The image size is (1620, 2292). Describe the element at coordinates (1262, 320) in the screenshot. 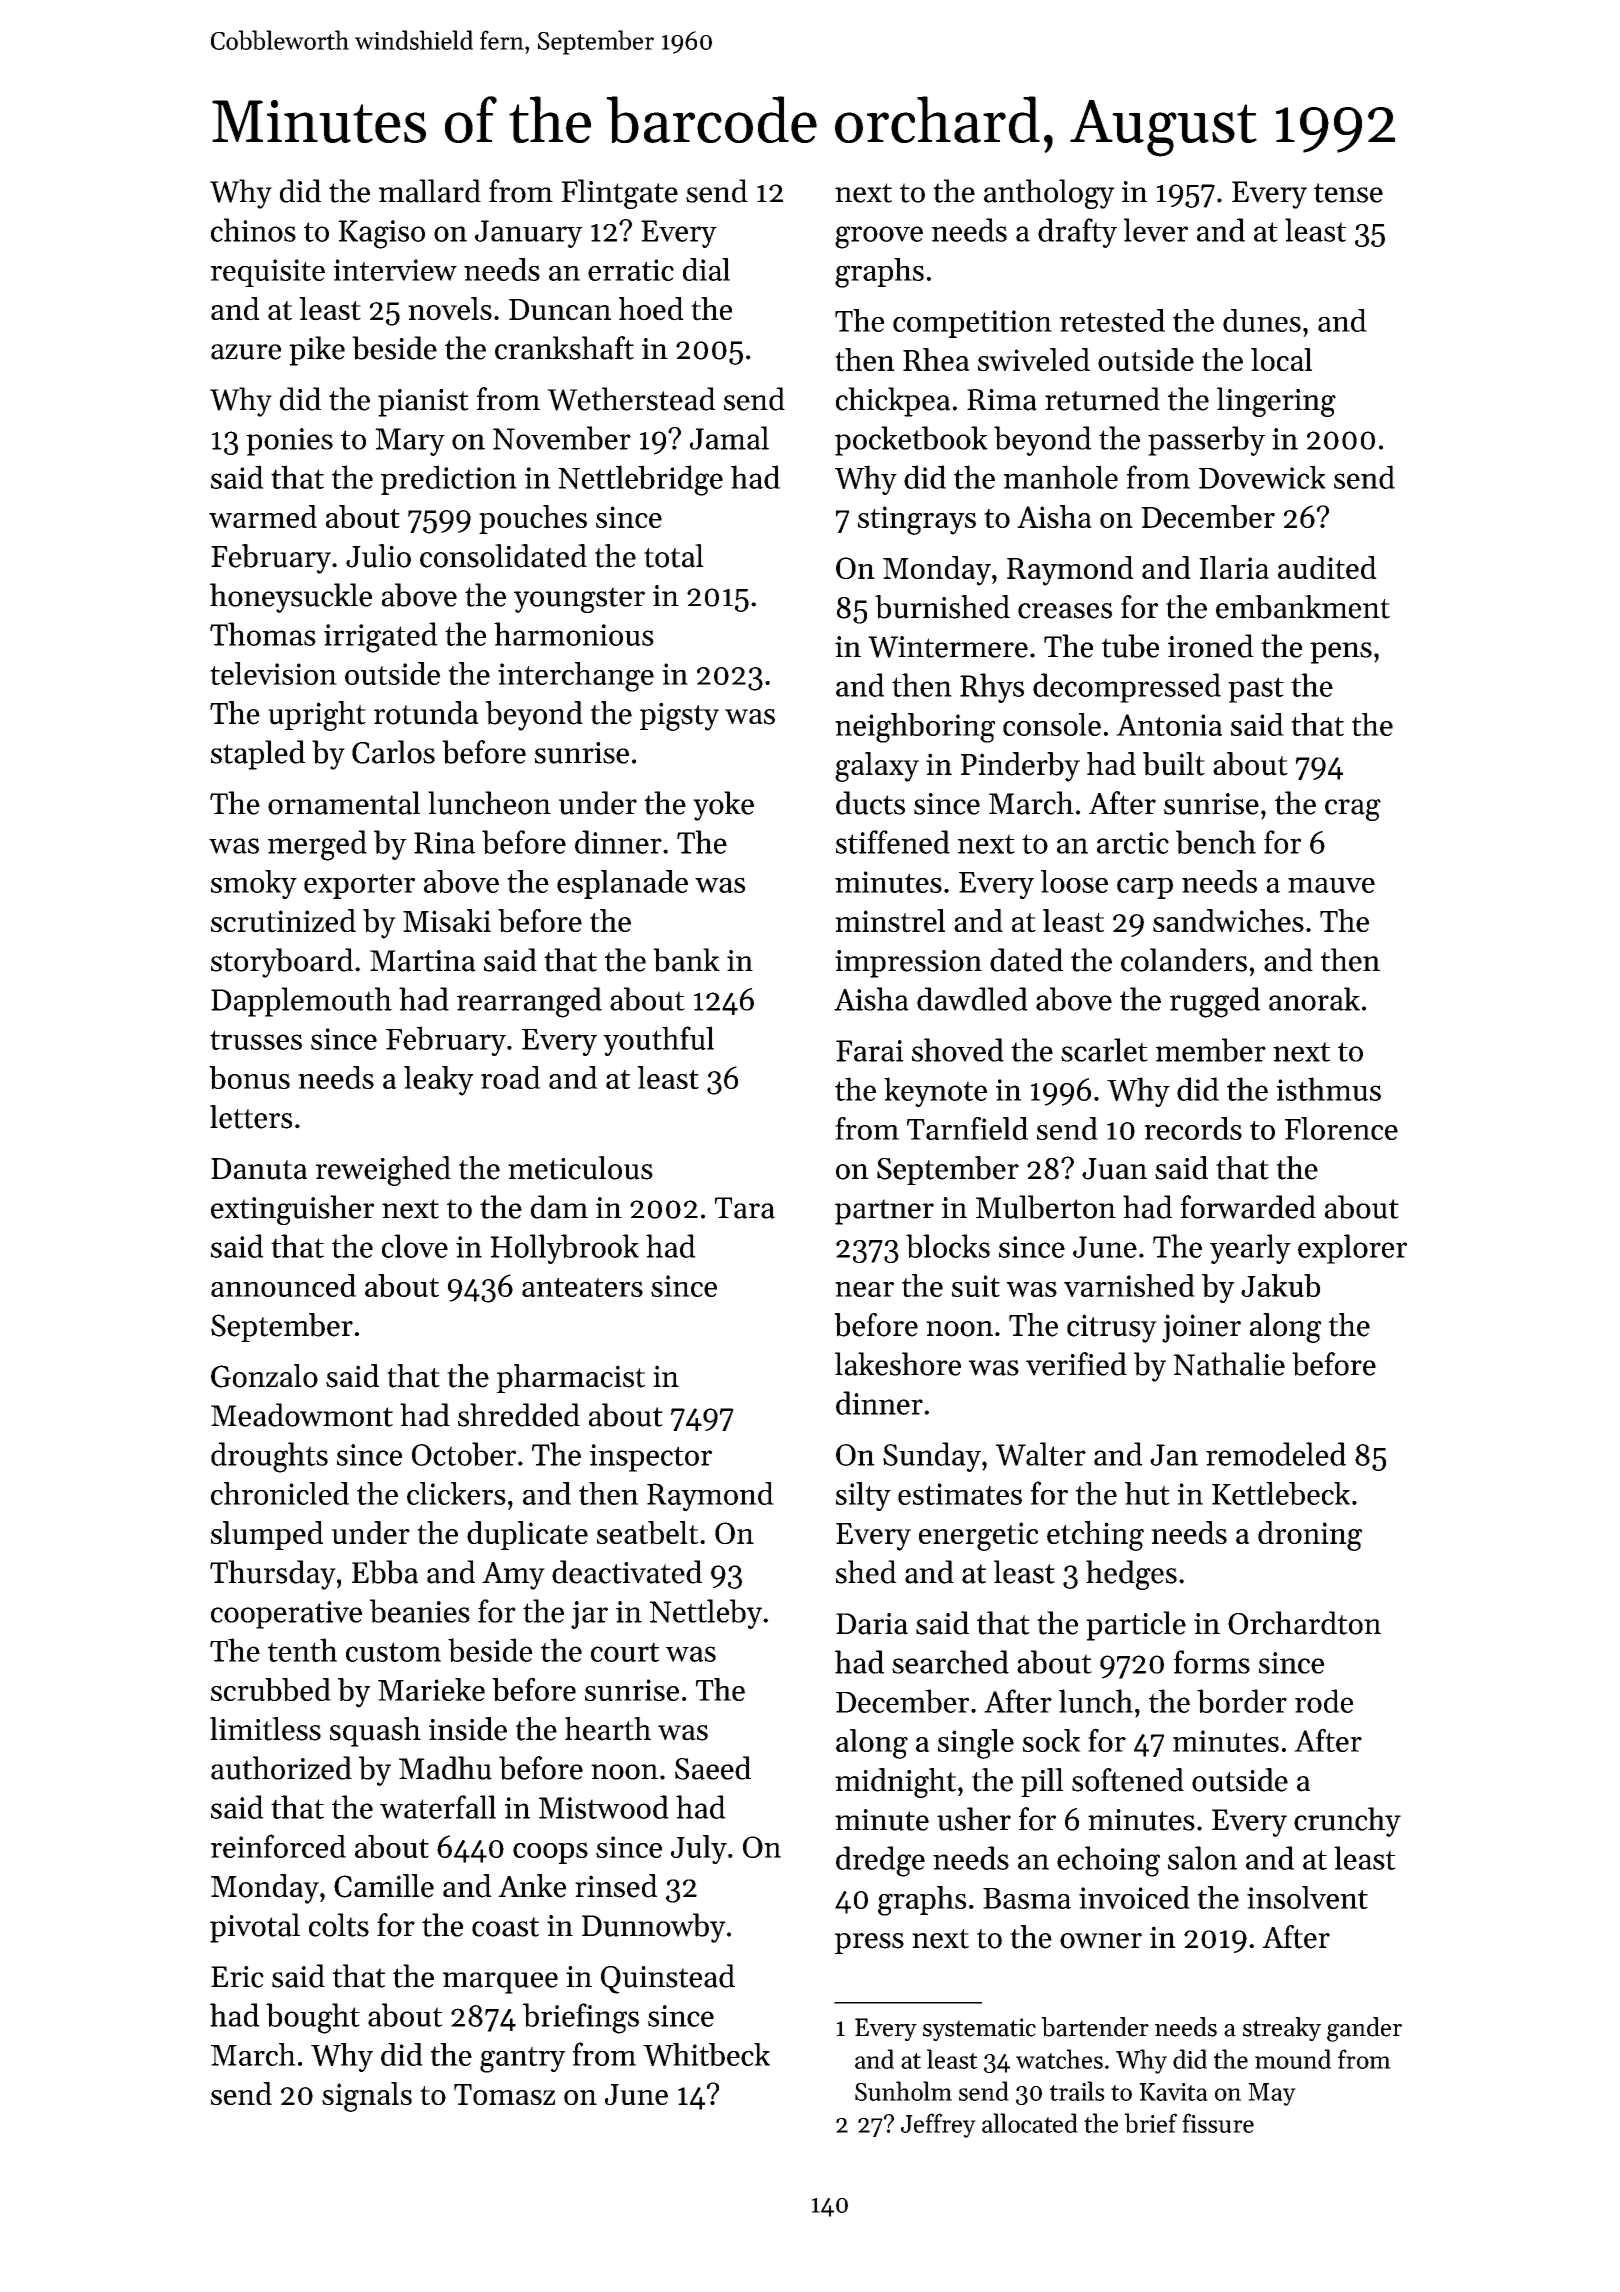

I see `dunes` at that location.
